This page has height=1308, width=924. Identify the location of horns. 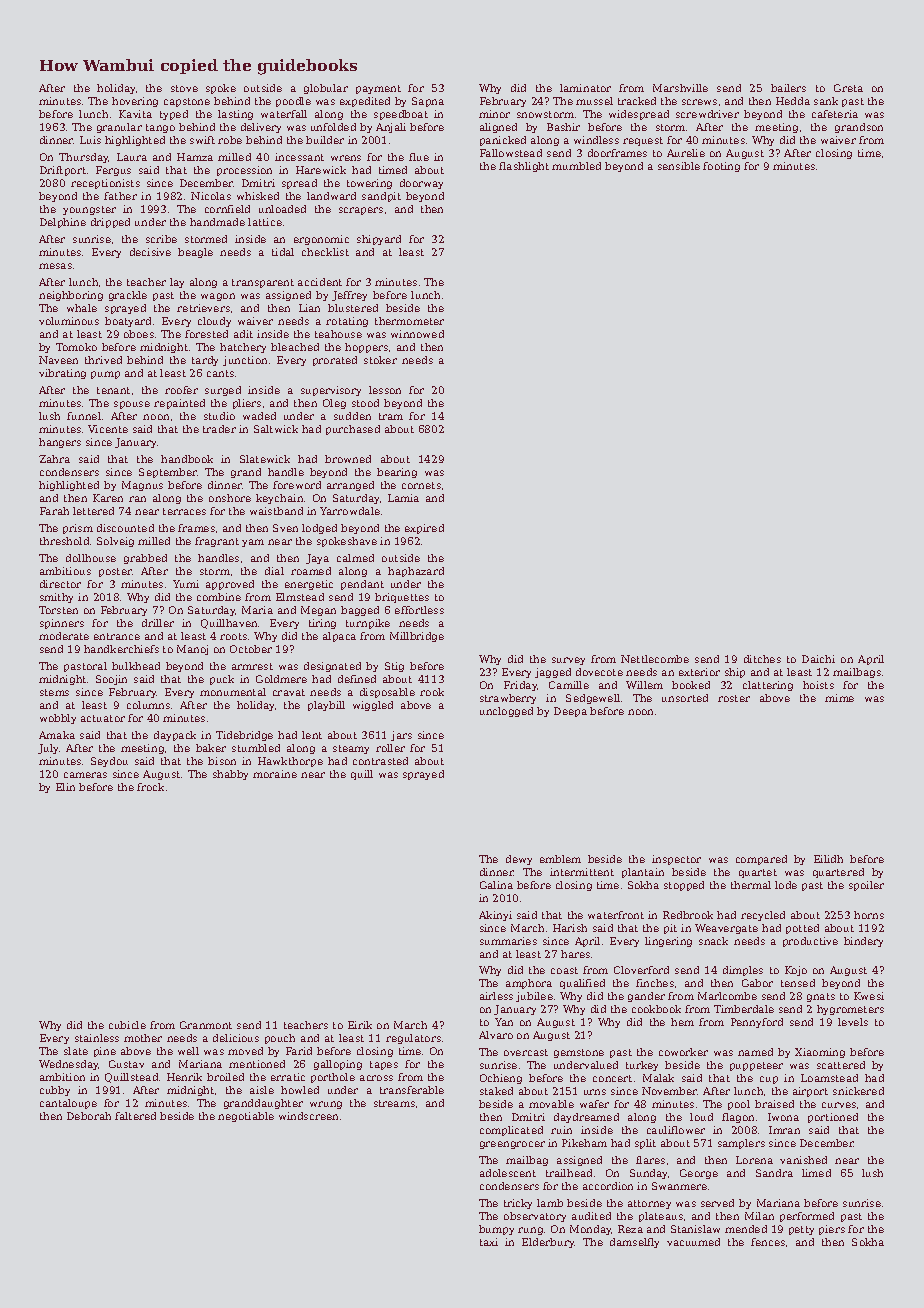
(869, 915).
